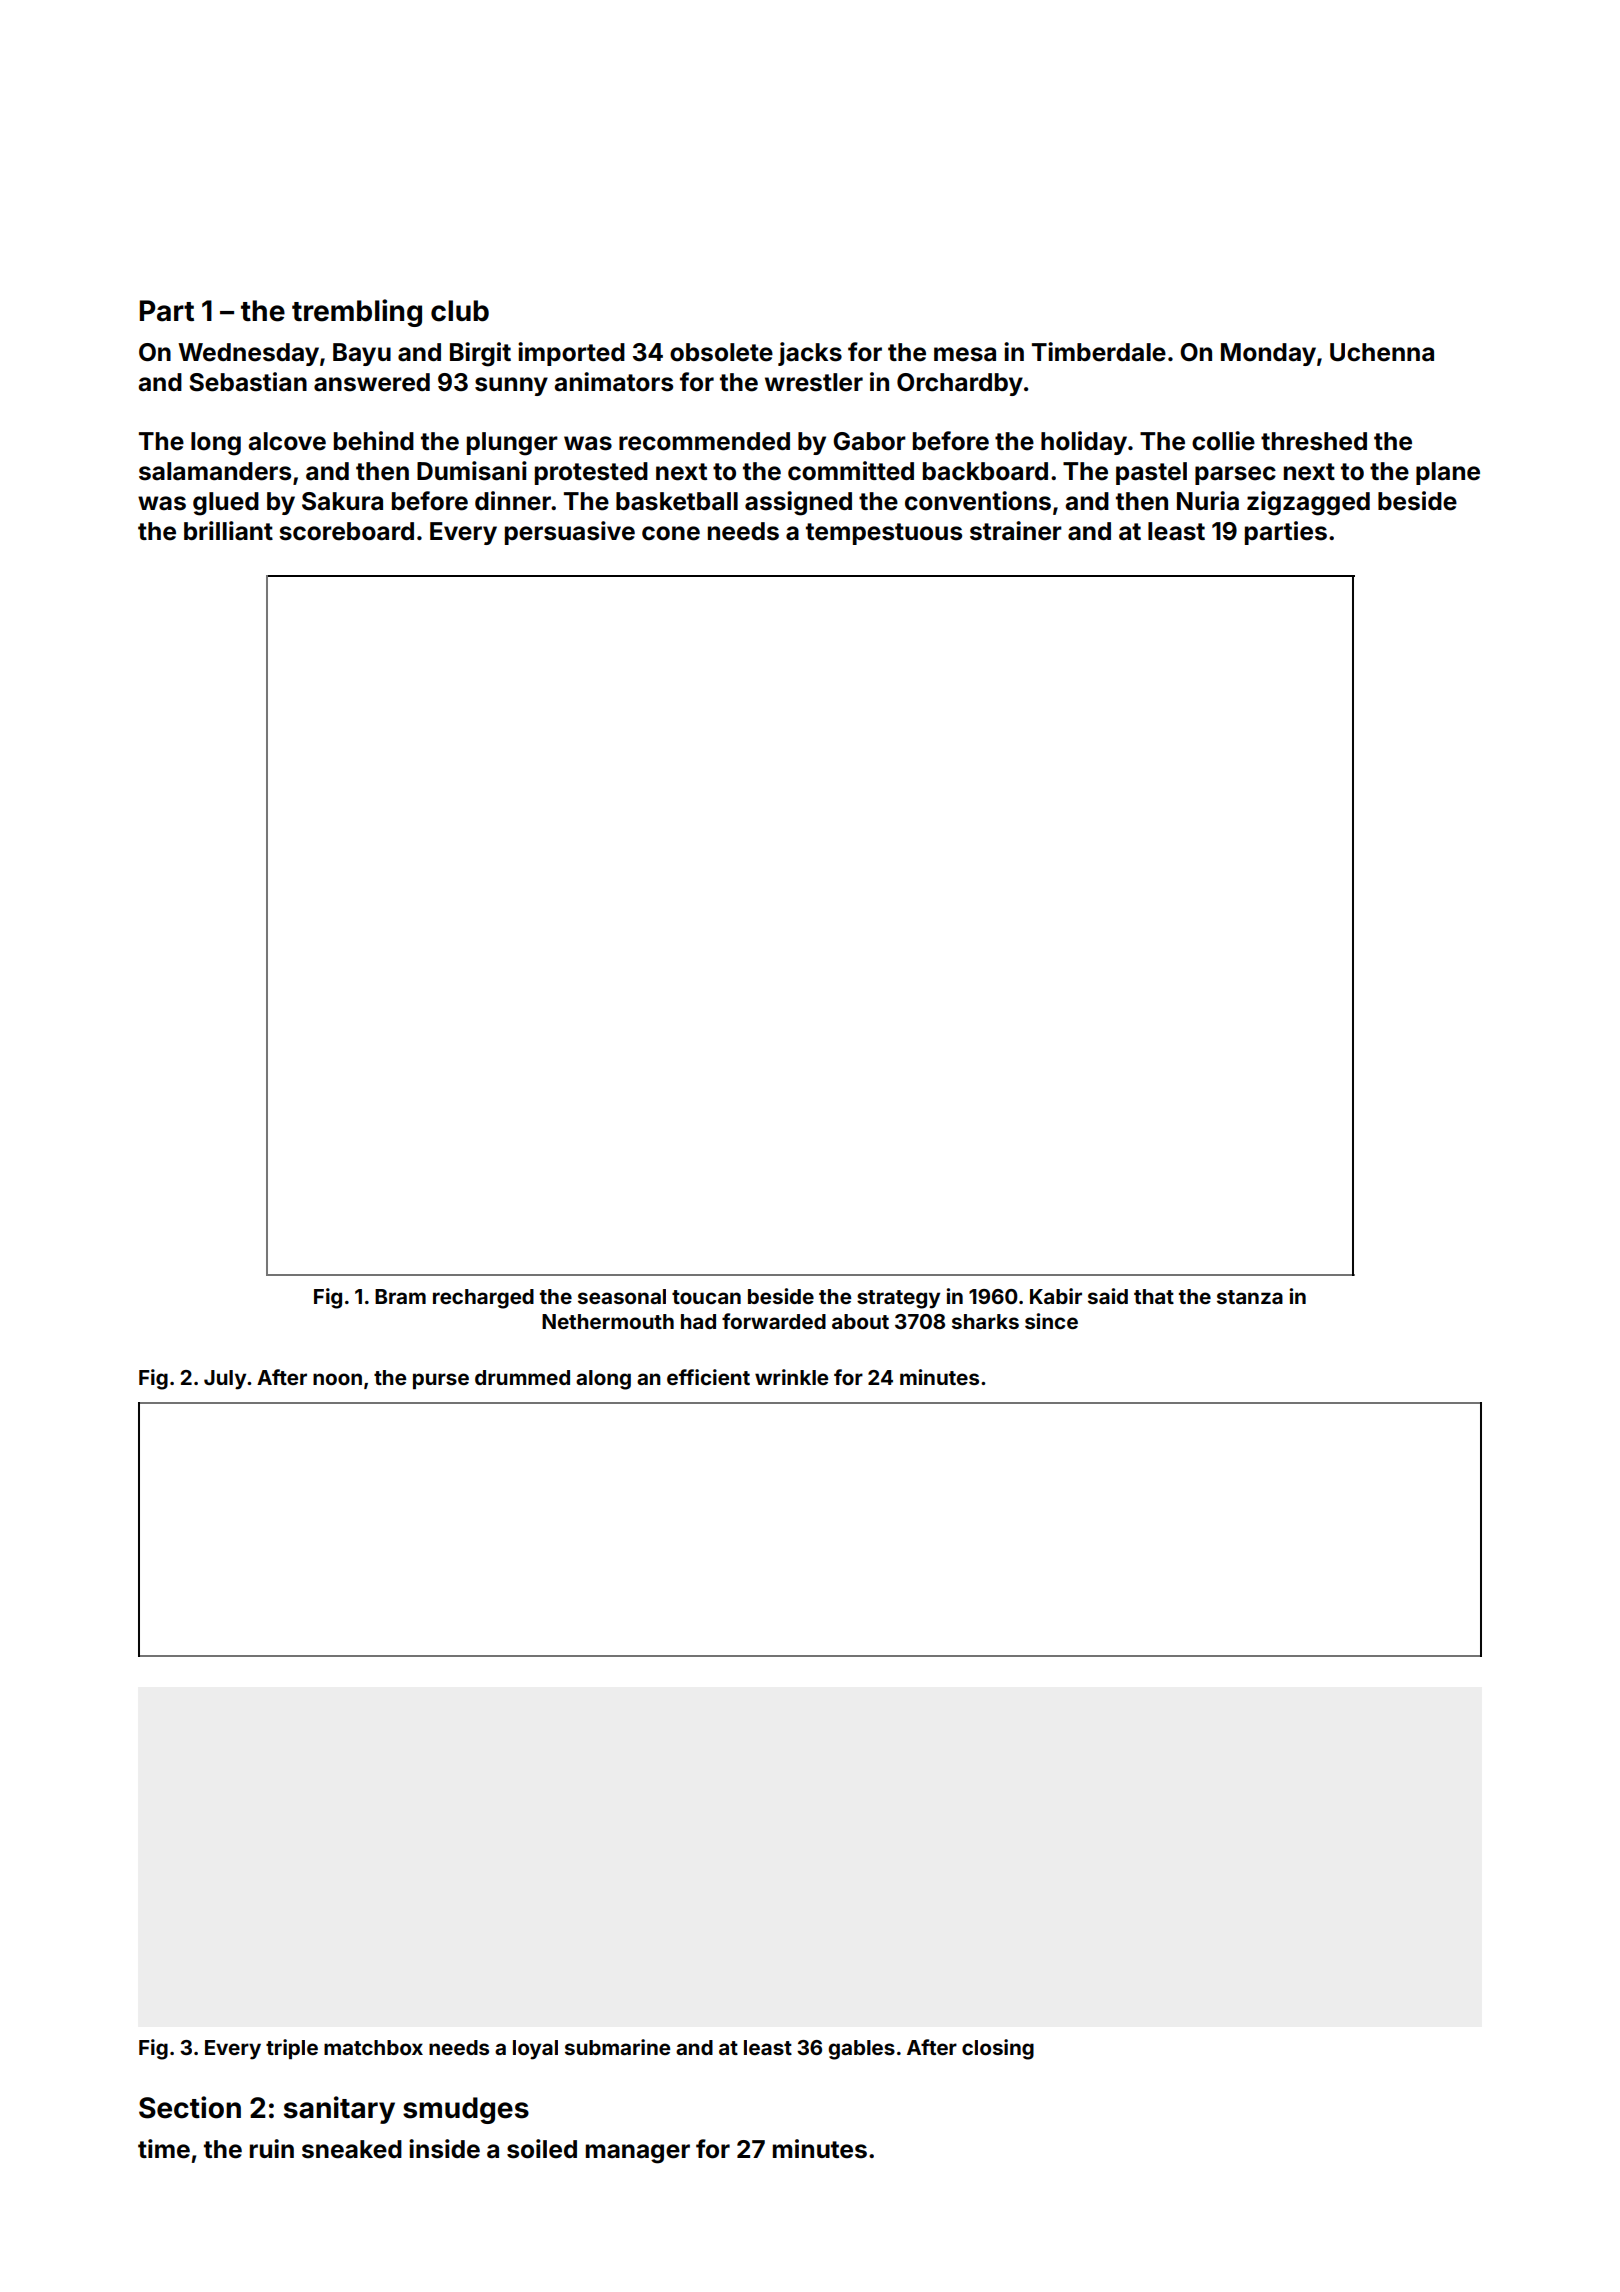  What do you see at coordinates (400, 1296) in the screenshot?
I see `Bram` at bounding box center [400, 1296].
